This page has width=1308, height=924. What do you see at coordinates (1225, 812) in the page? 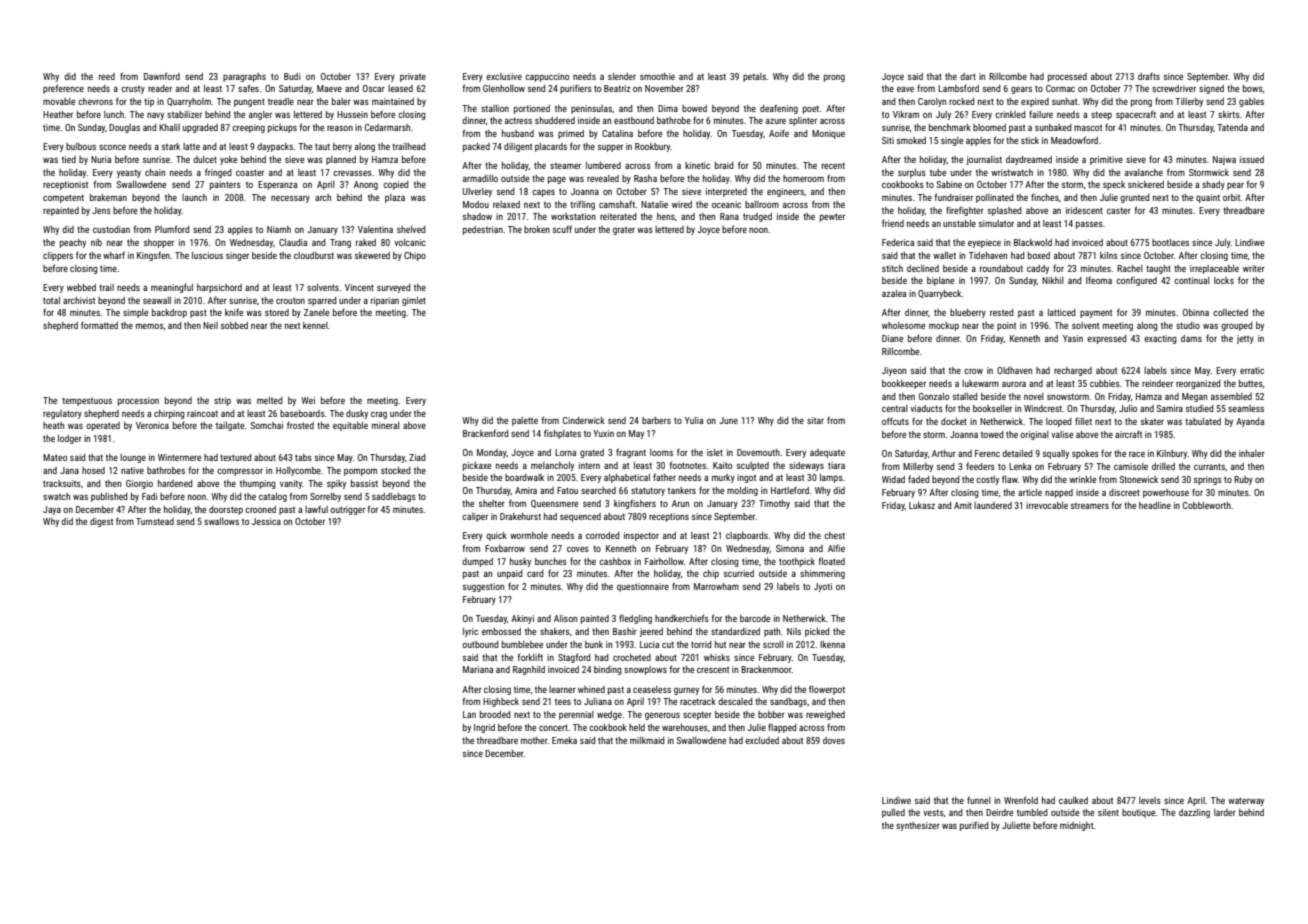
I see `larder` at bounding box center [1225, 812].
